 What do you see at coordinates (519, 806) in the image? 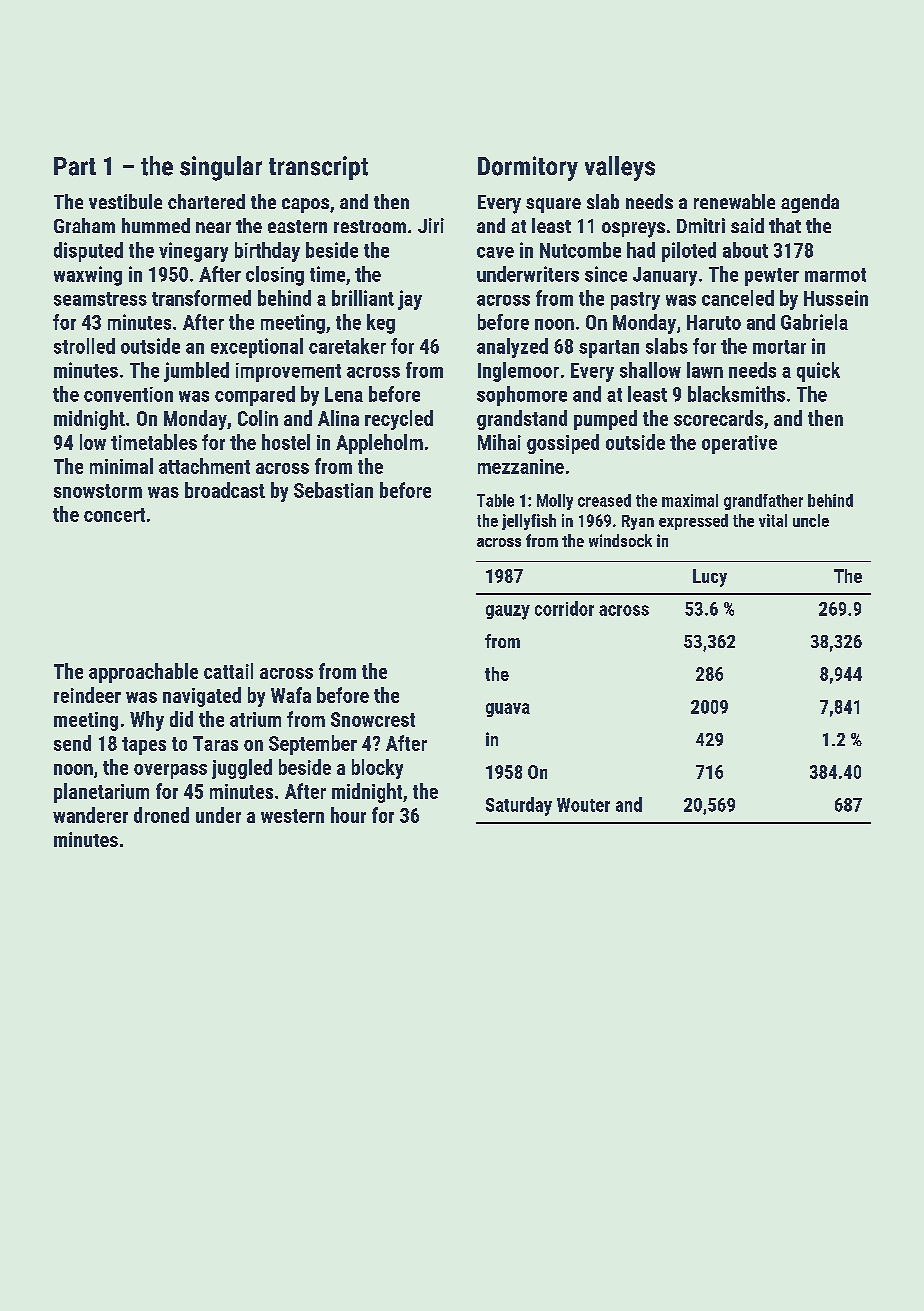
I see `Saturday` at bounding box center [519, 806].
